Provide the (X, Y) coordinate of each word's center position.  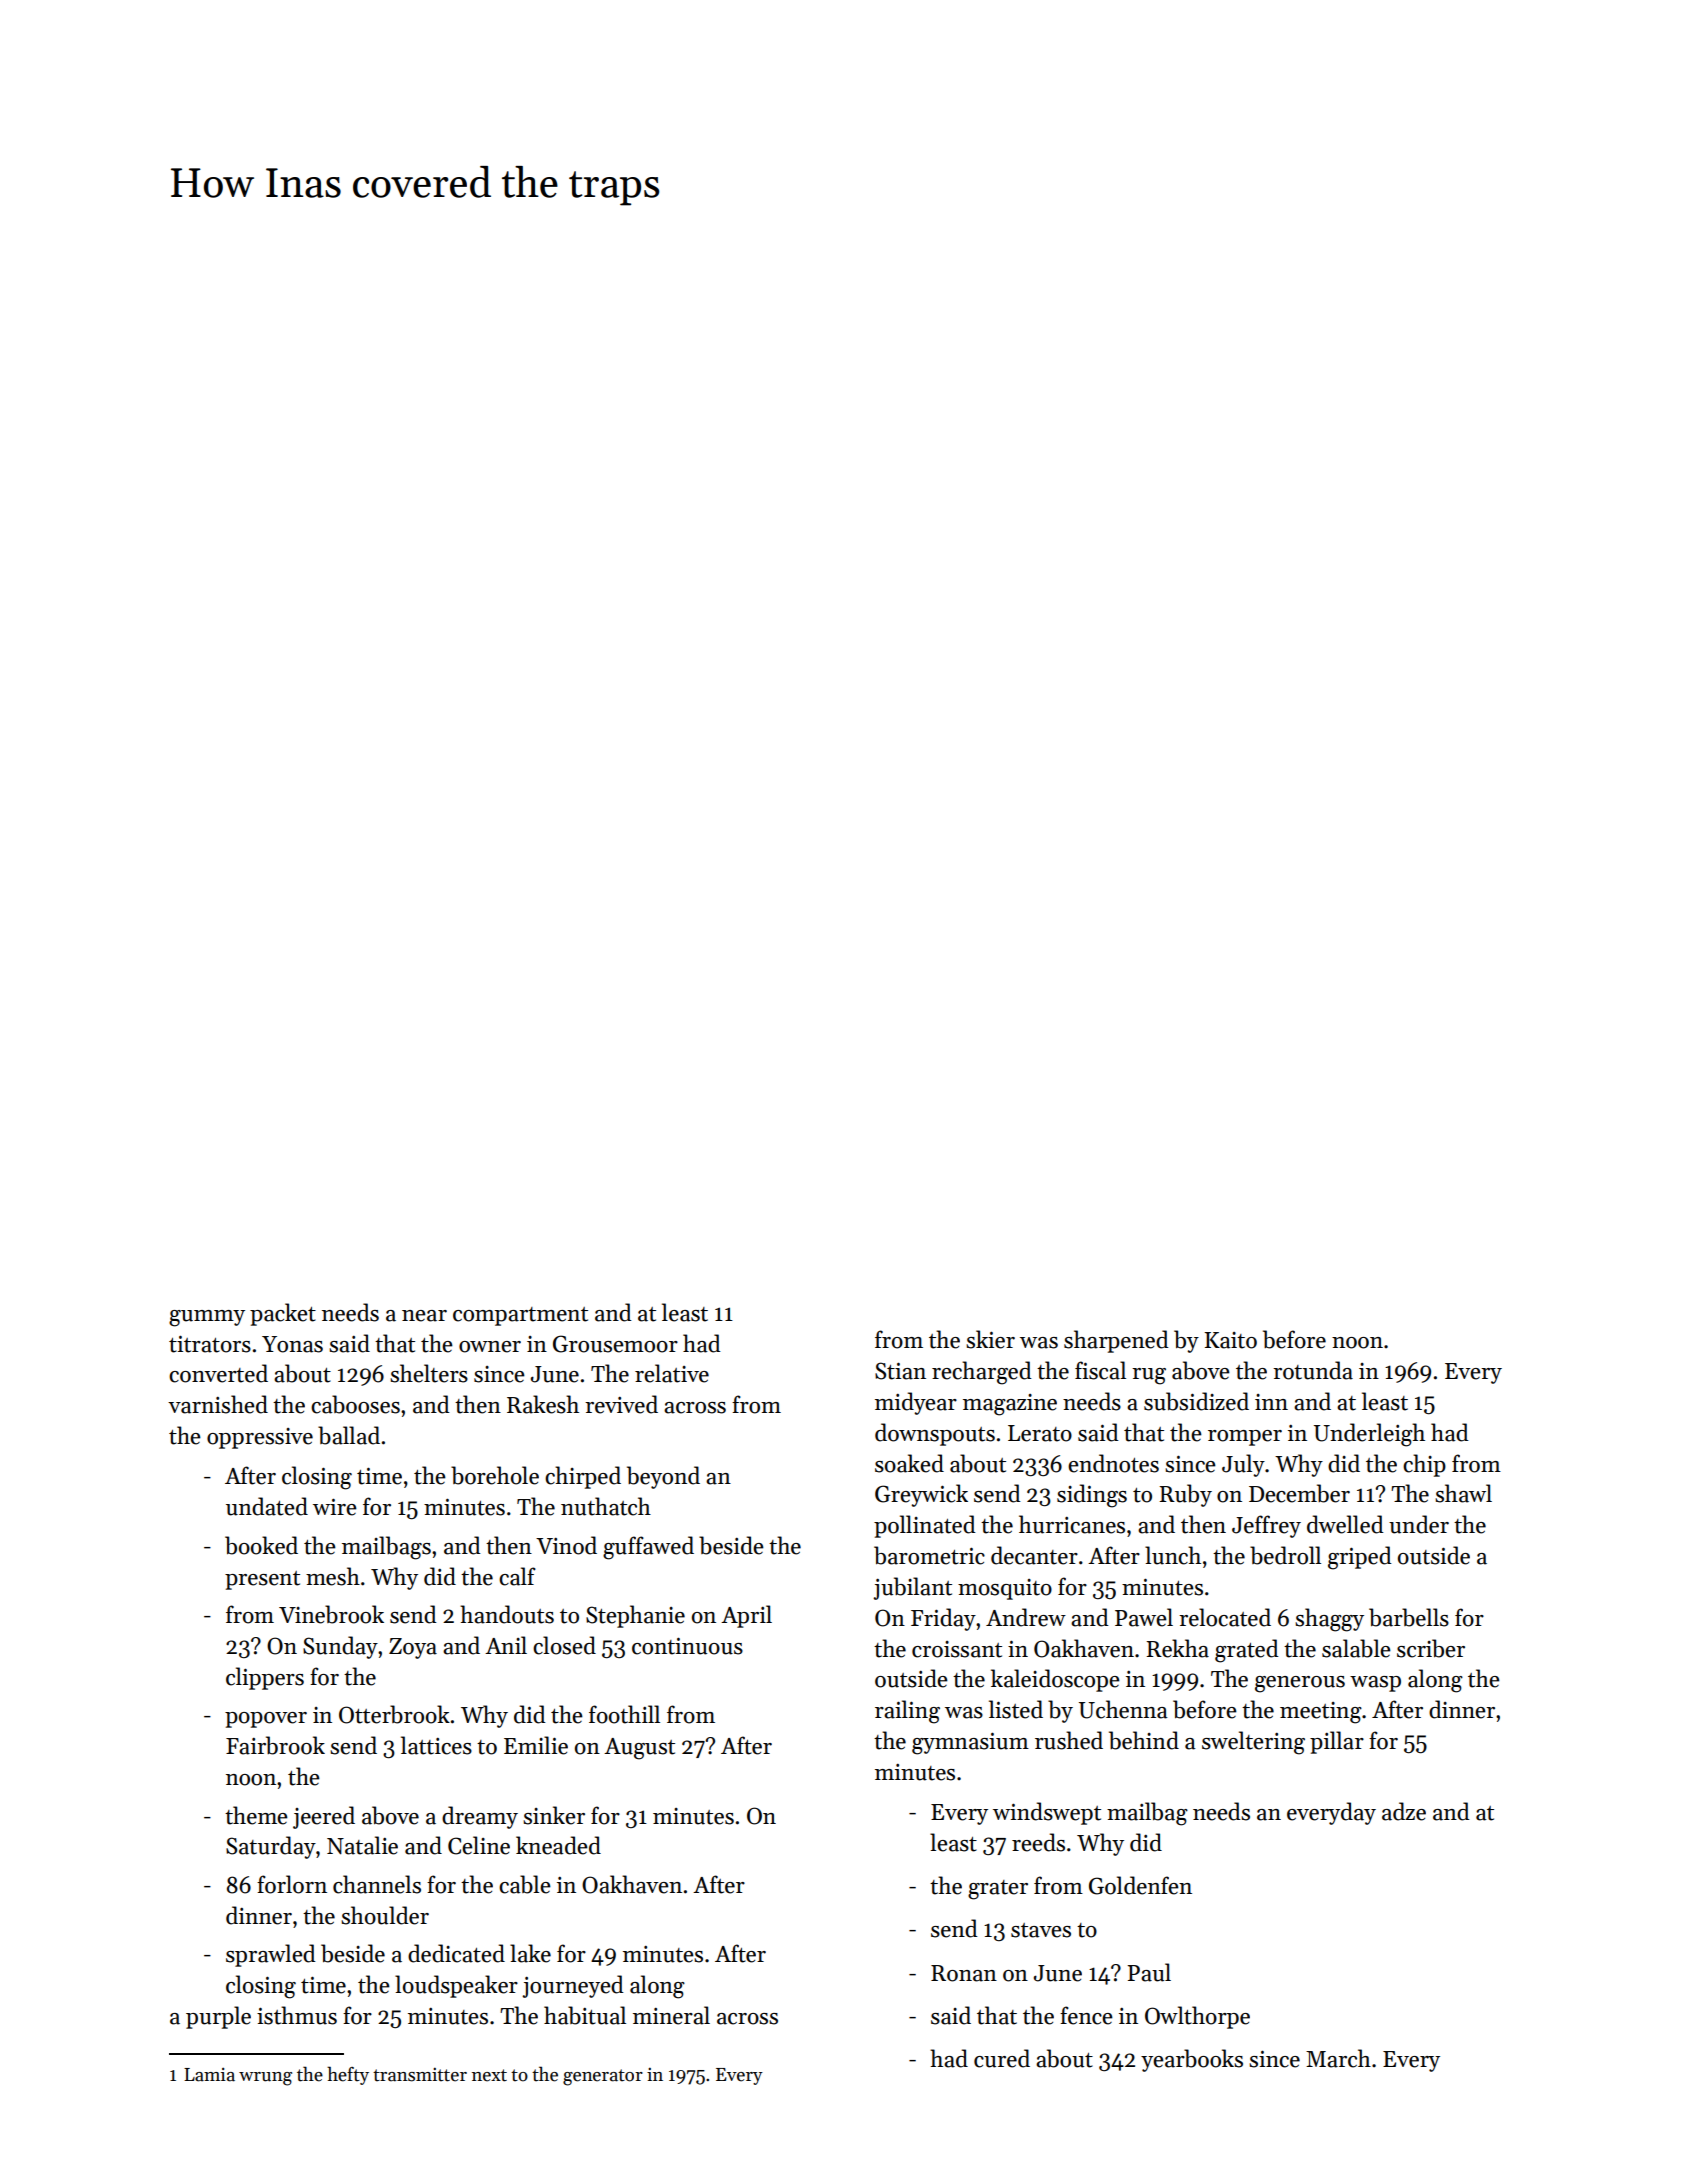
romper (1245, 1438)
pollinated (925, 1526)
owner (490, 1347)
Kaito (1230, 1340)
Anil (506, 1645)
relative (672, 1373)
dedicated (456, 1953)
